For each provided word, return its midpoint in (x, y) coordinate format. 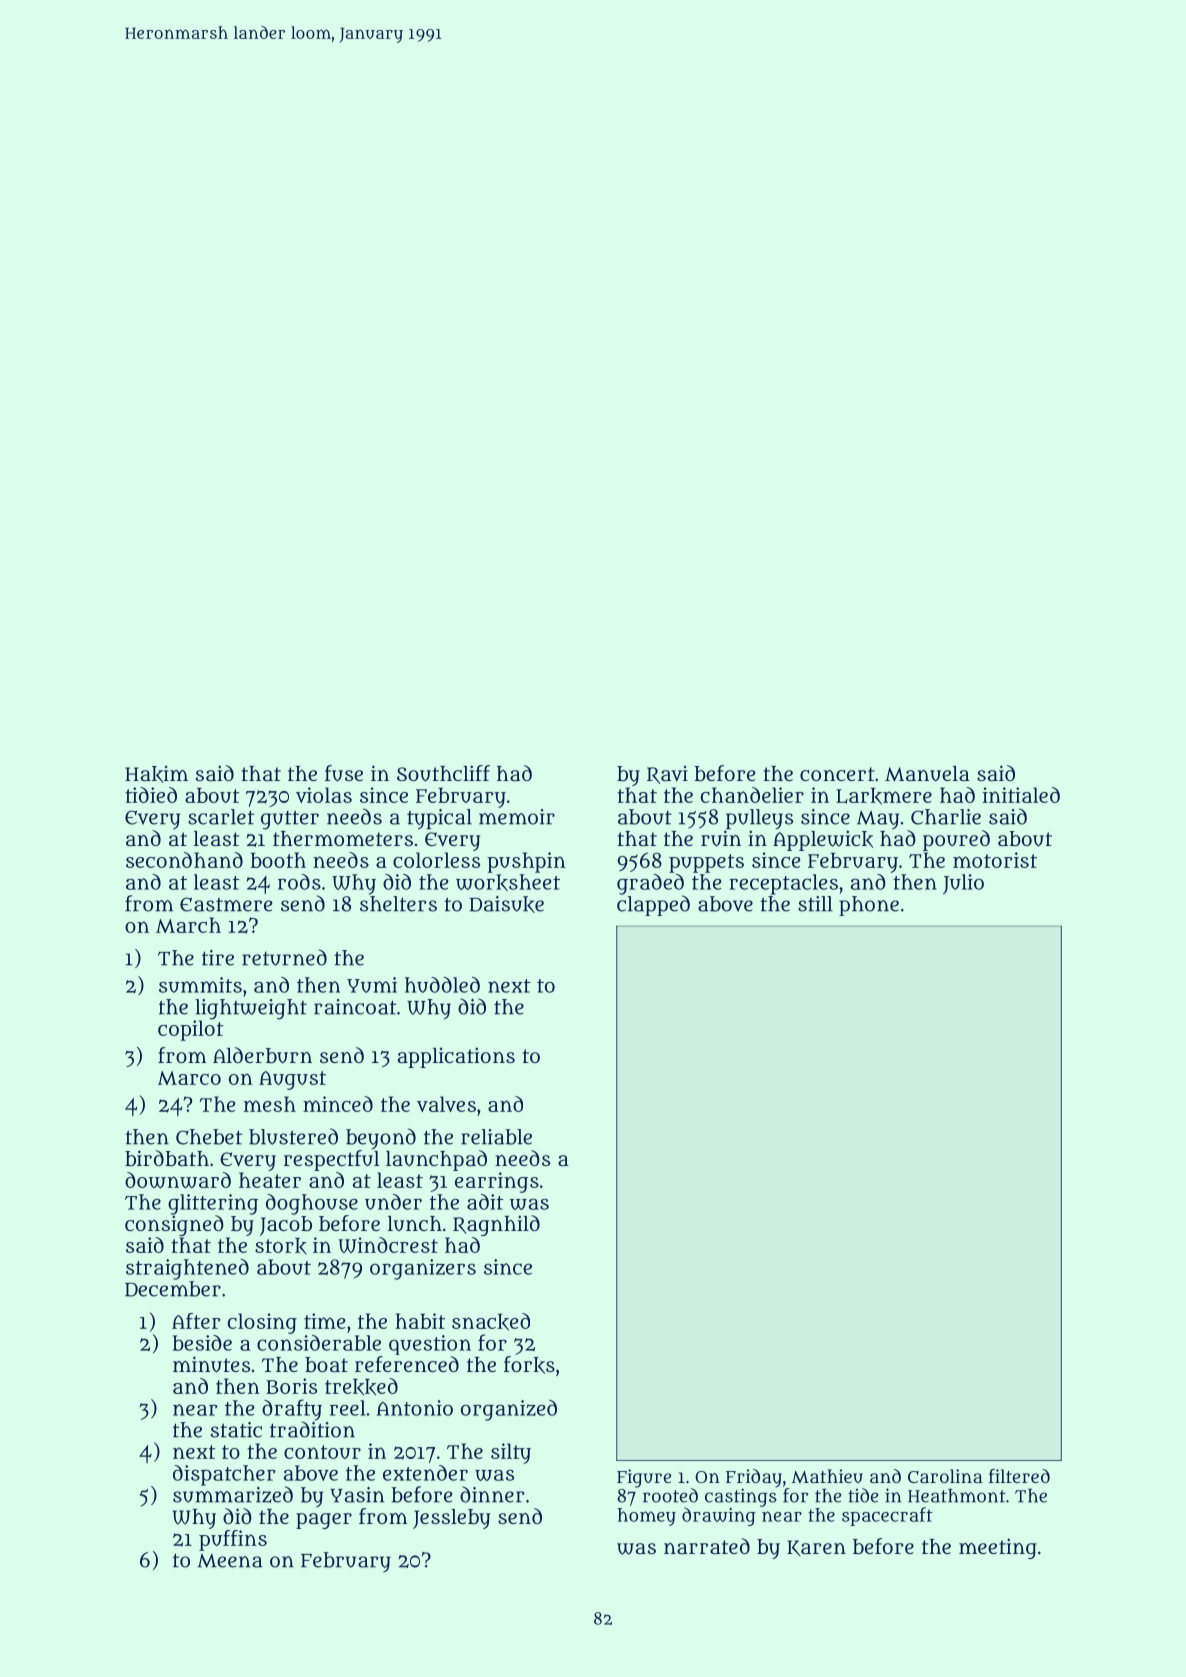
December (173, 1289)
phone (869, 906)
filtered (1019, 1476)
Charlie (946, 817)
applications (456, 1057)
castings (741, 1497)
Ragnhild (496, 1225)
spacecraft (887, 1516)
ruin (721, 838)
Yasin (357, 1495)
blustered (293, 1136)
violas (324, 795)
